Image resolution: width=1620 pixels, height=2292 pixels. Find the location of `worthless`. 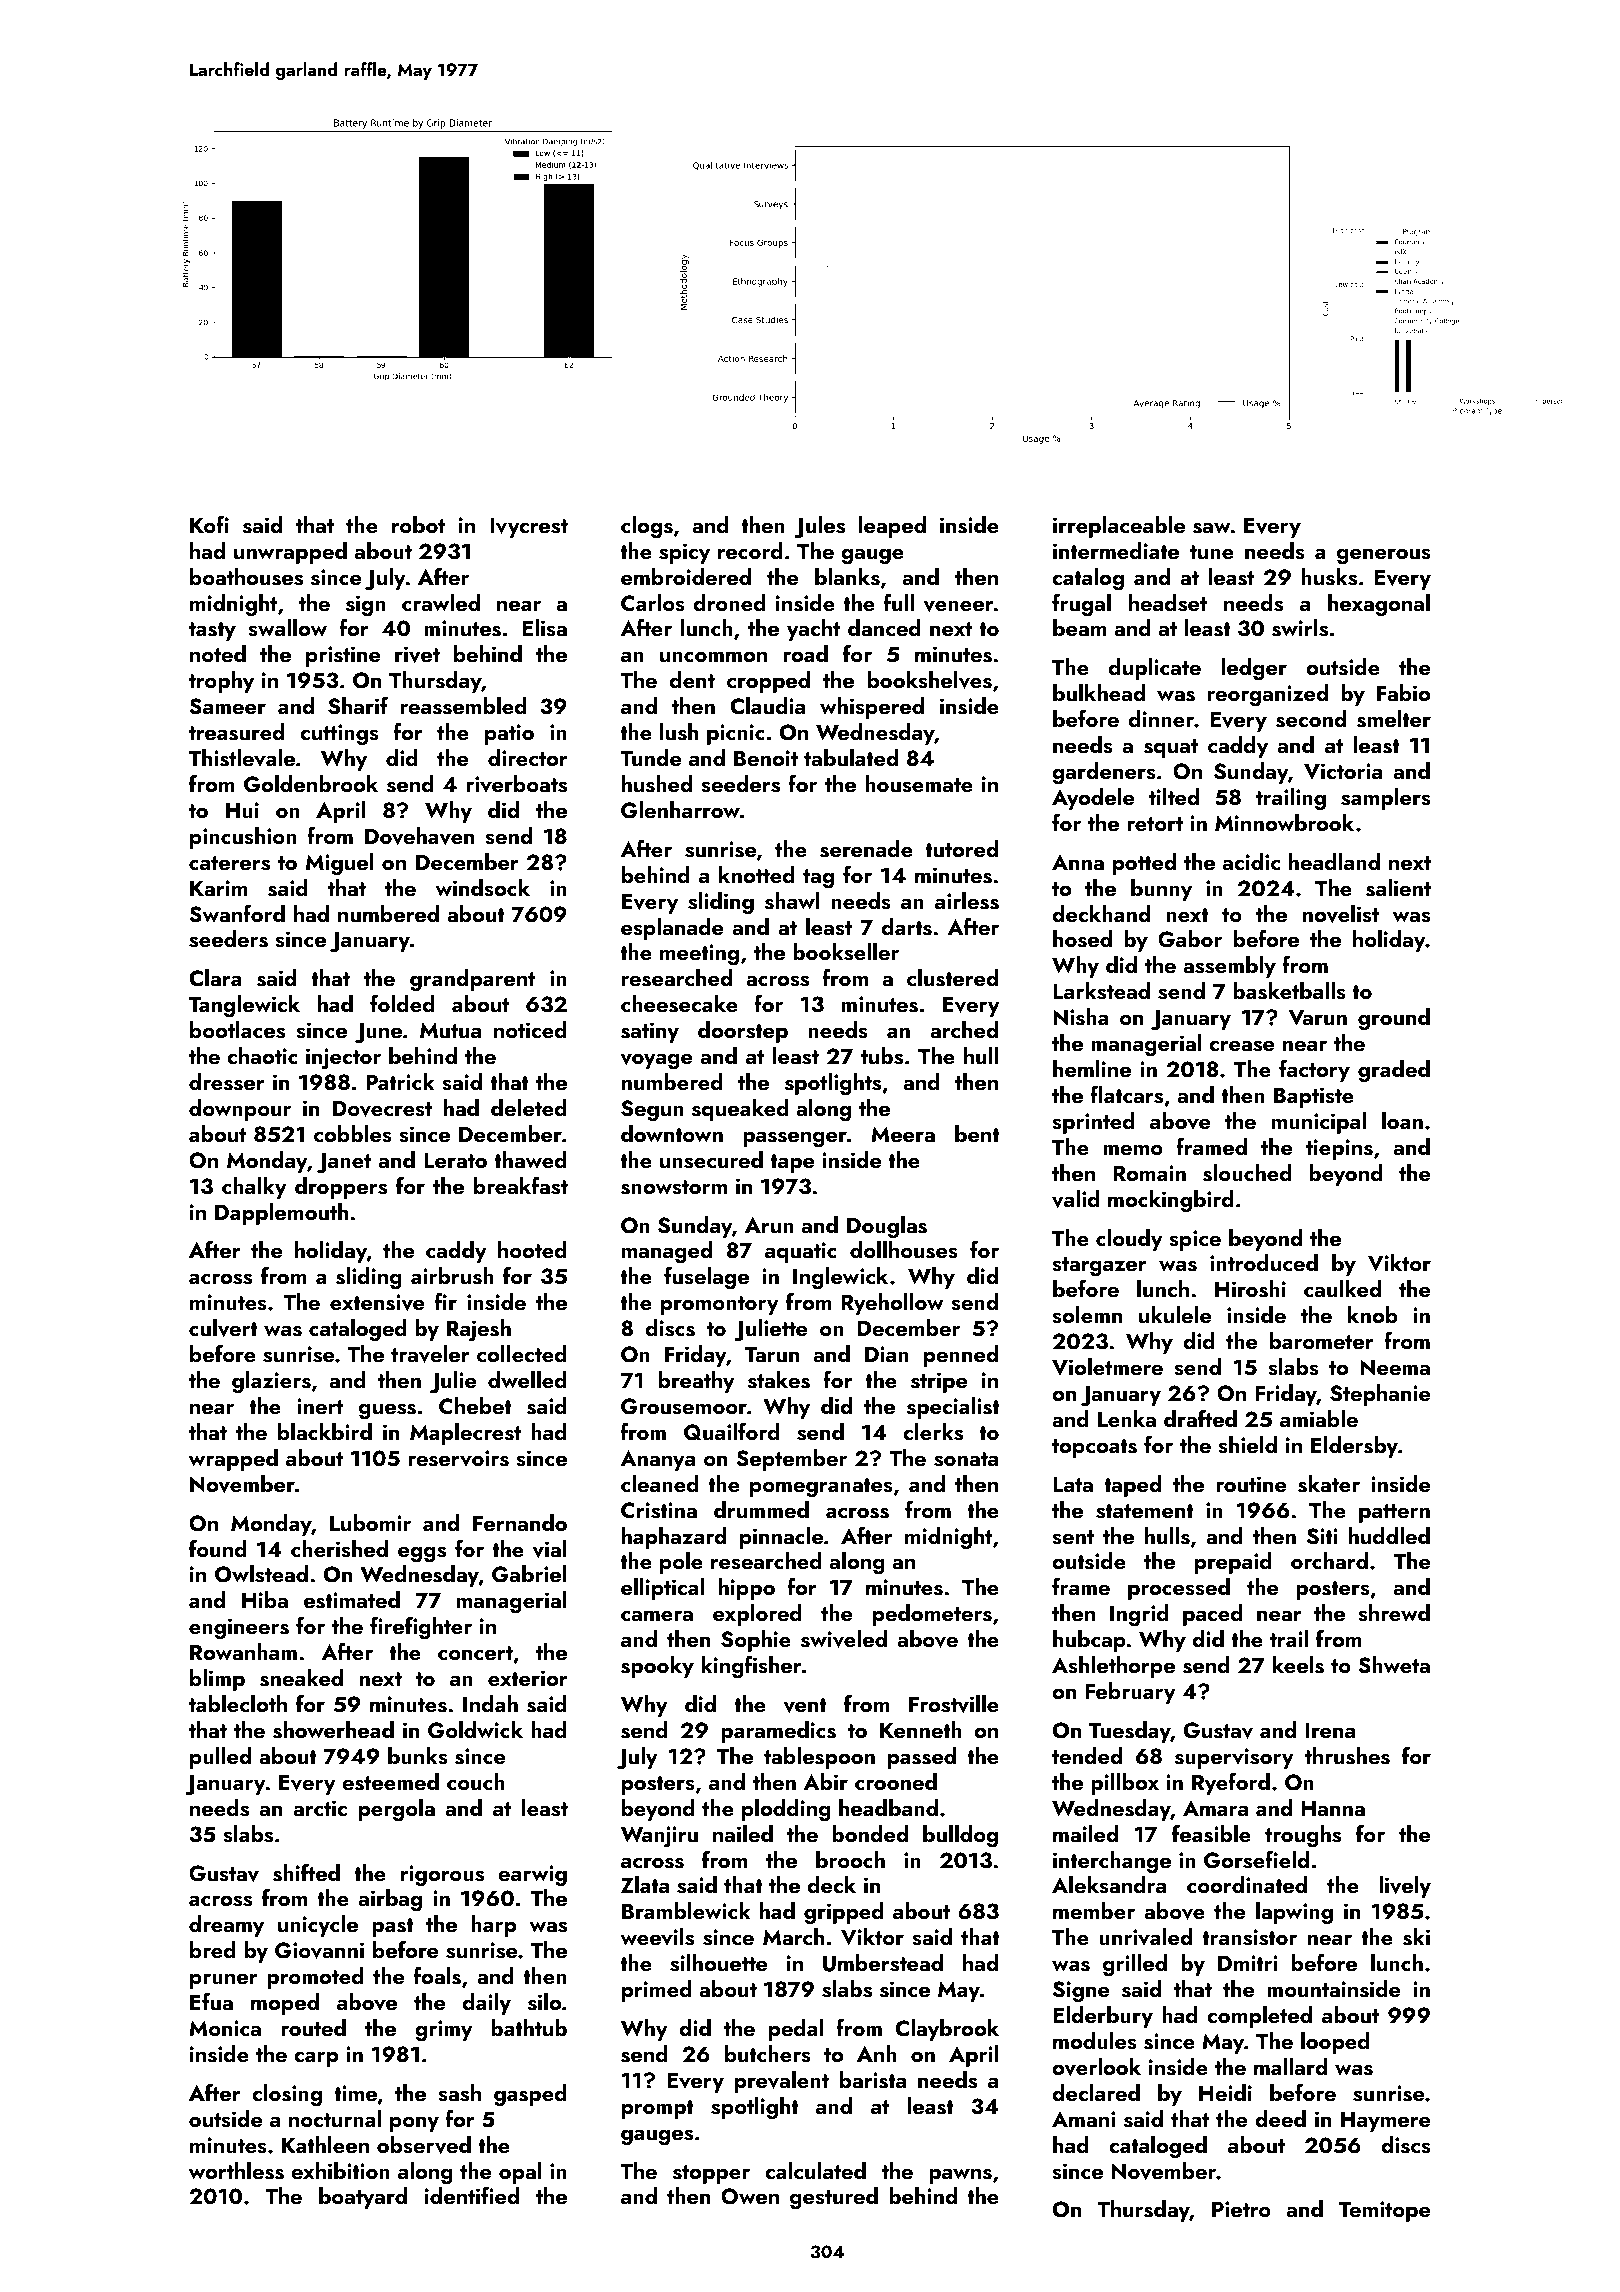

worthless is located at coordinates (236, 2171).
